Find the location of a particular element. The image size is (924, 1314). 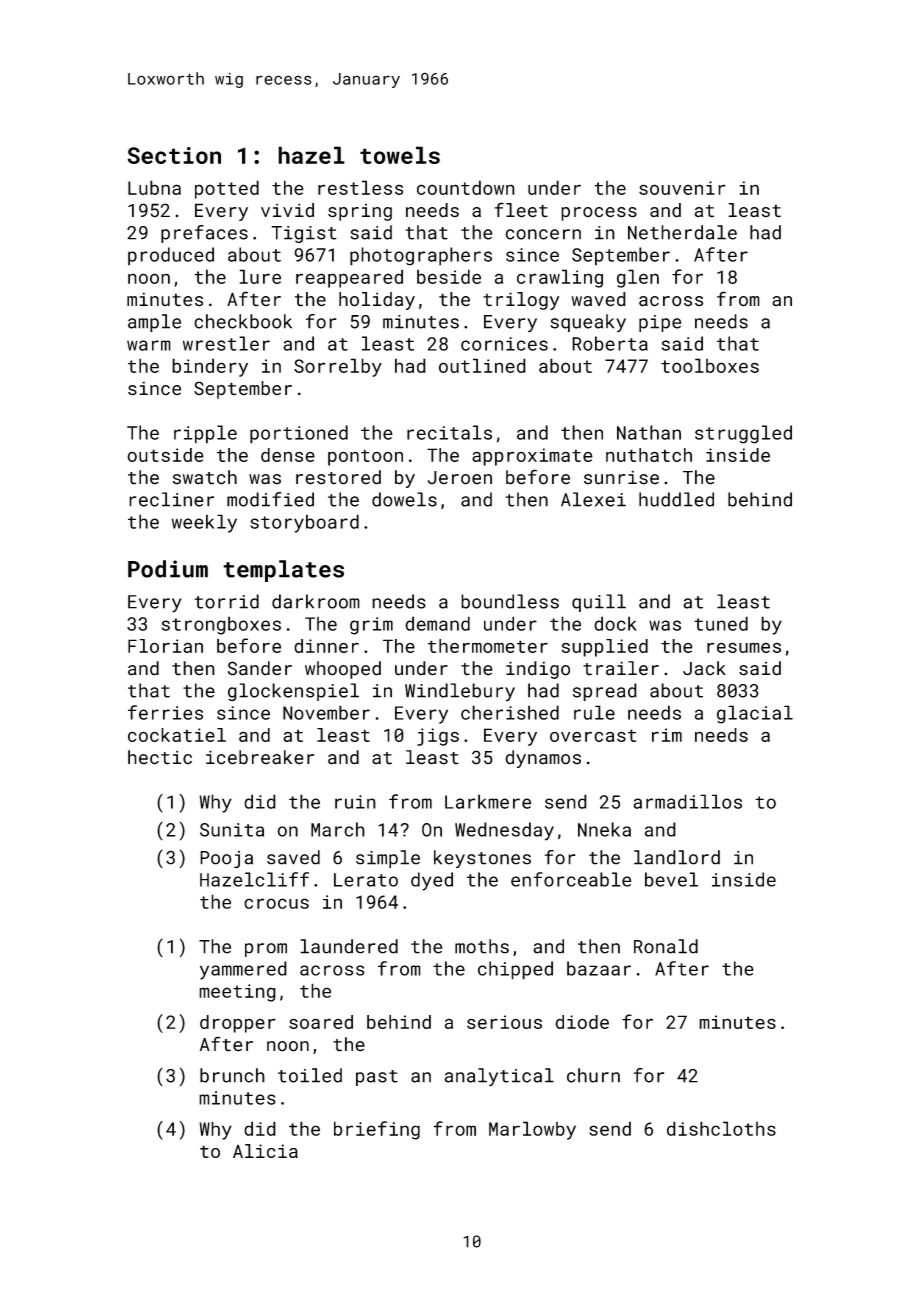

fleet is located at coordinates (521, 210).
